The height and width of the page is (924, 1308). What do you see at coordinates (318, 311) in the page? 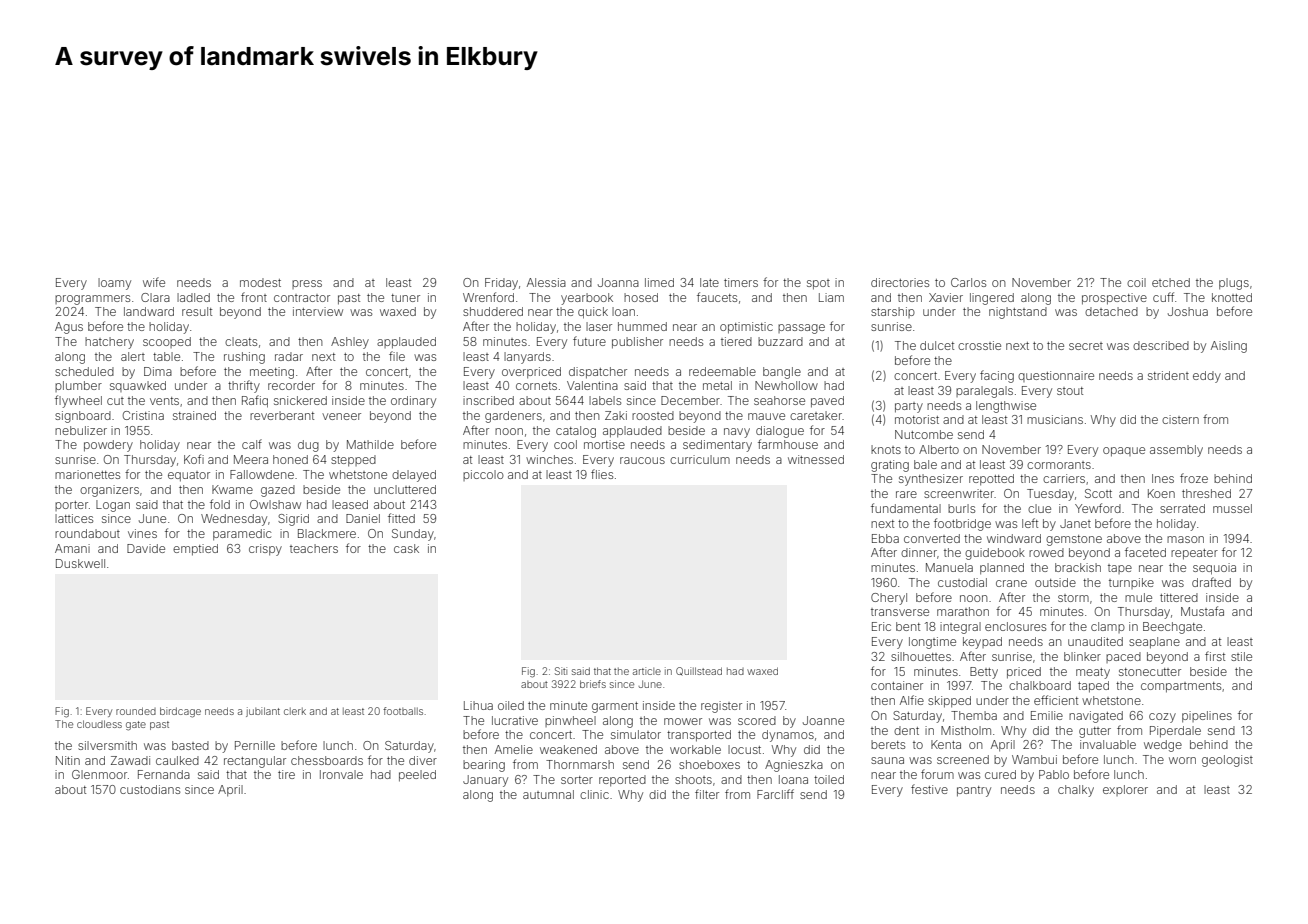
I see `interview` at bounding box center [318, 311].
